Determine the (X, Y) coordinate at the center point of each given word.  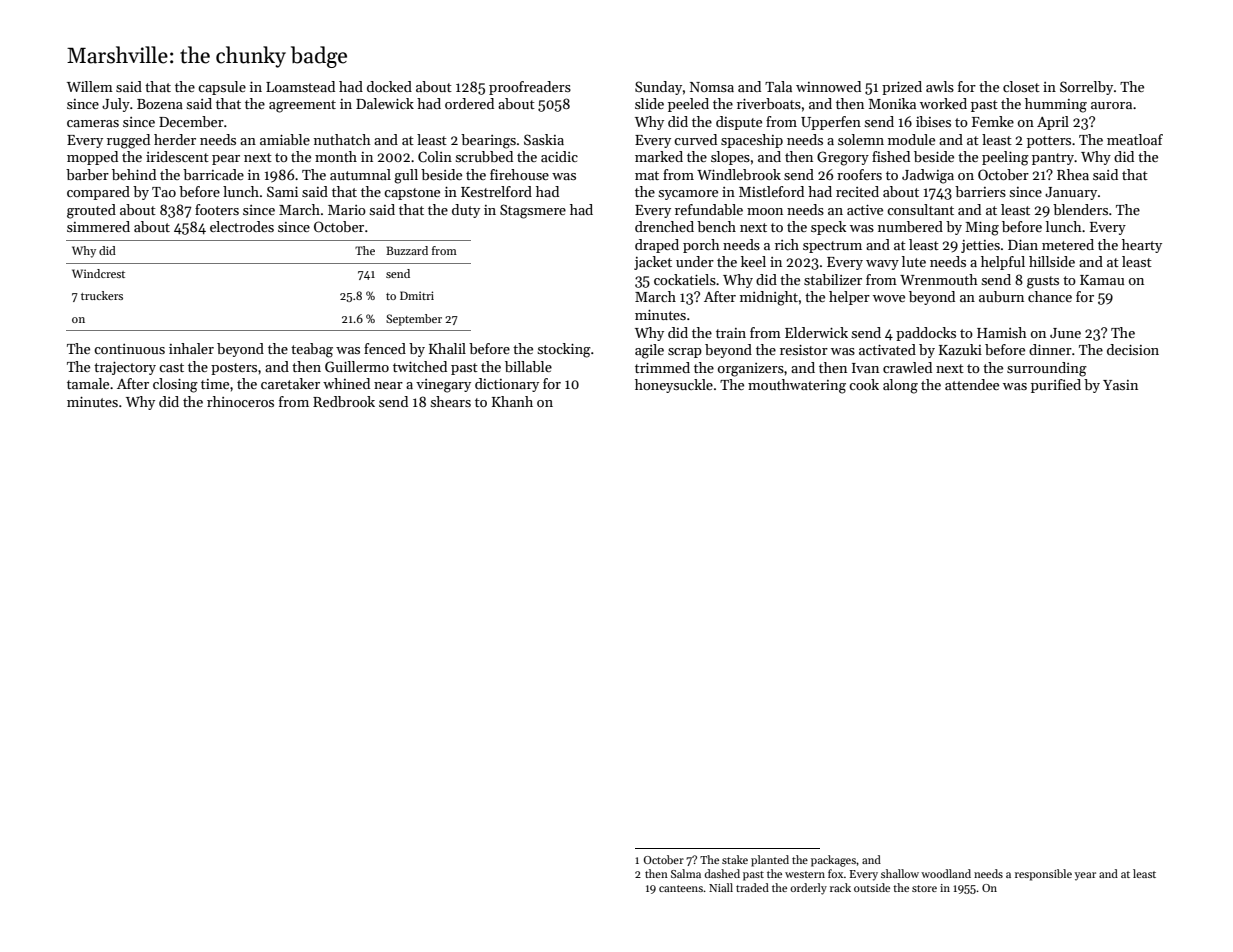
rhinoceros (240, 401)
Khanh (512, 401)
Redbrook (344, 401)
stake (735, 859)
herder (175, 139)
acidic (559, 156)
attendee (972, 384)
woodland (946, 873)
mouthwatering (797, 386)
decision (1133, 349)
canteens (681, 888)
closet (1021, 86)
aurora (1111, 105)
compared (98, 193)
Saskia (544, 139)
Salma (686, 873)
